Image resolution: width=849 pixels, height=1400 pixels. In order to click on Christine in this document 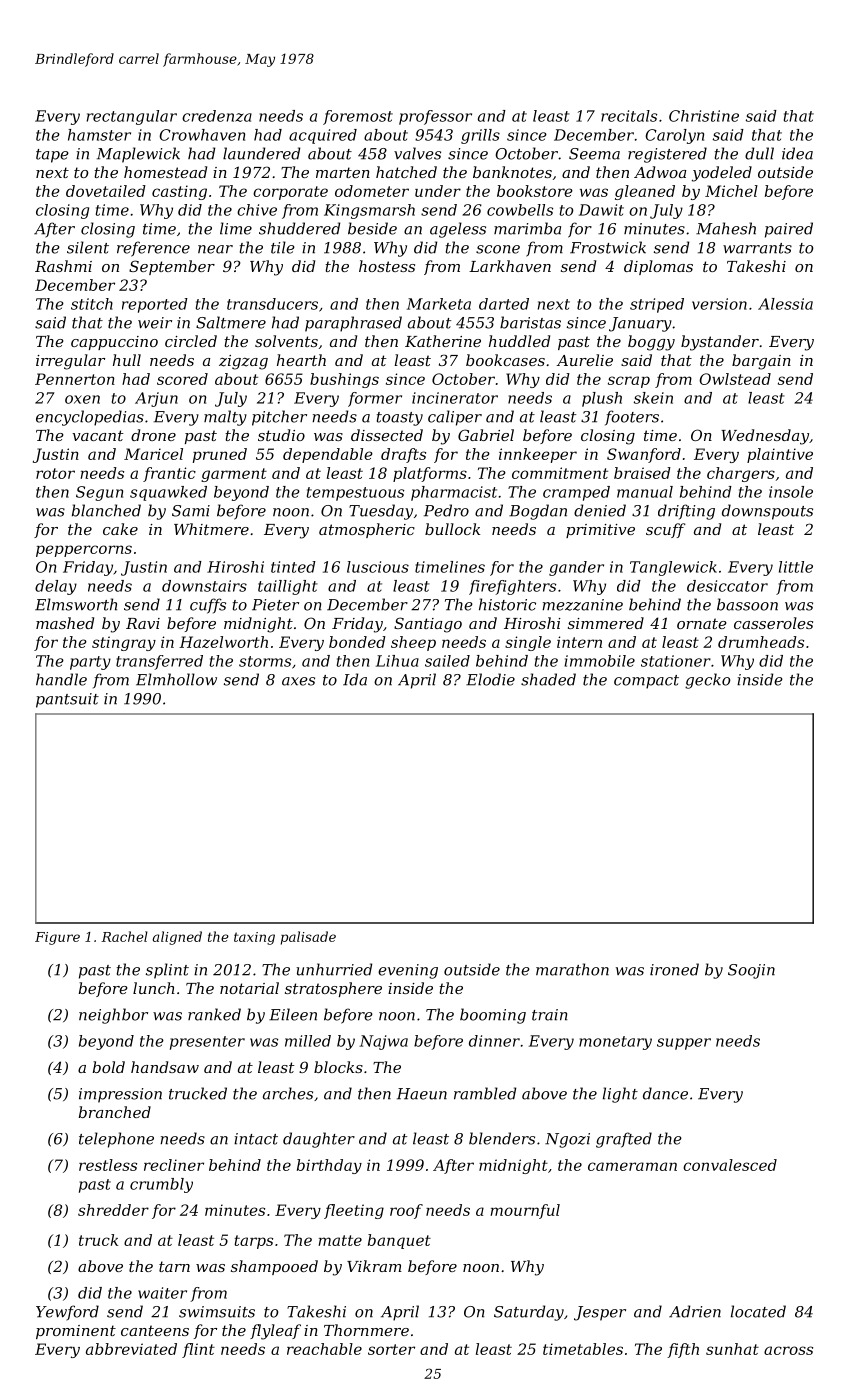, I will do `click(704, 116)`.
